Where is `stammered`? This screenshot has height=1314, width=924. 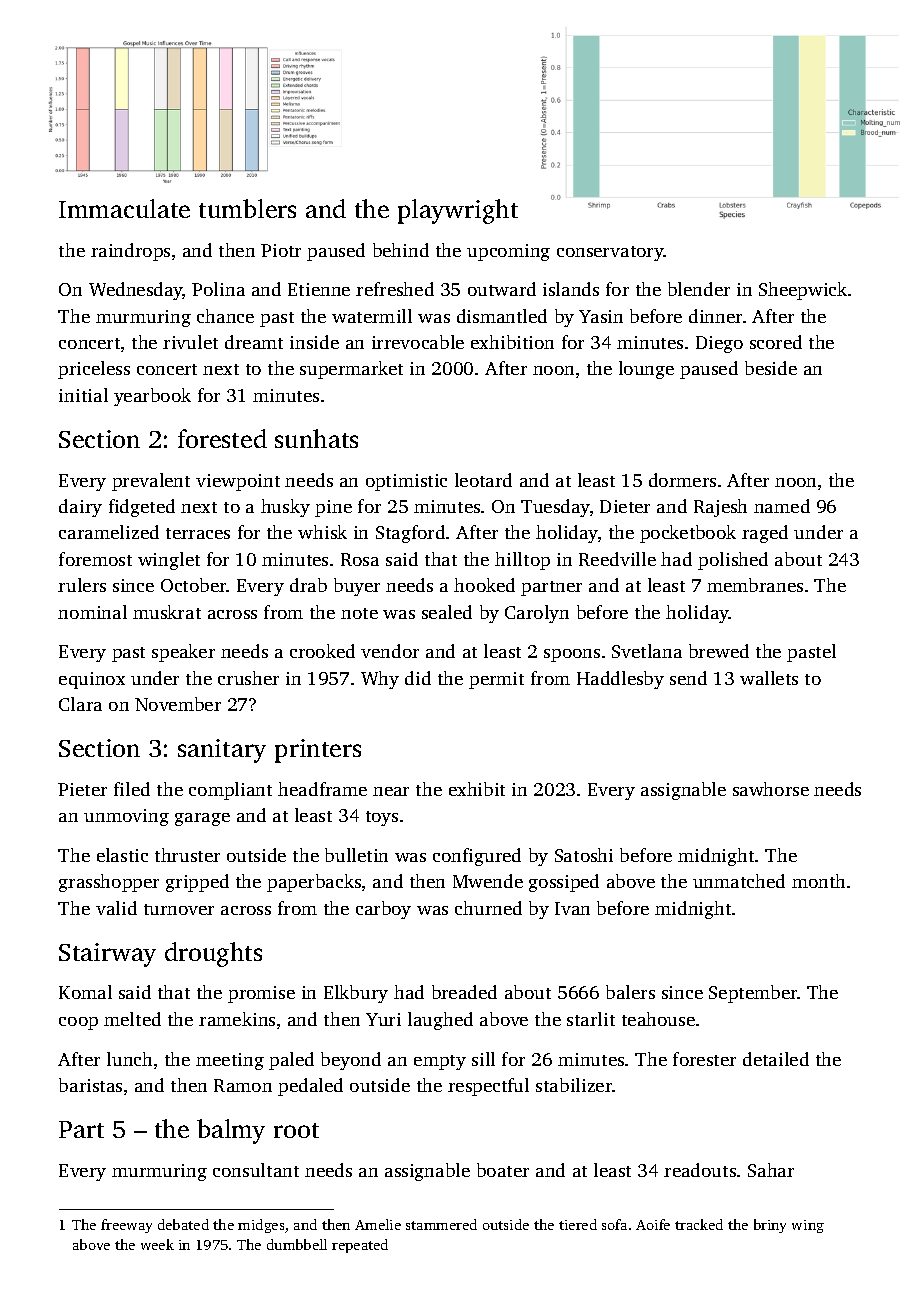
stammered is located at coordinates (441, 1224).
